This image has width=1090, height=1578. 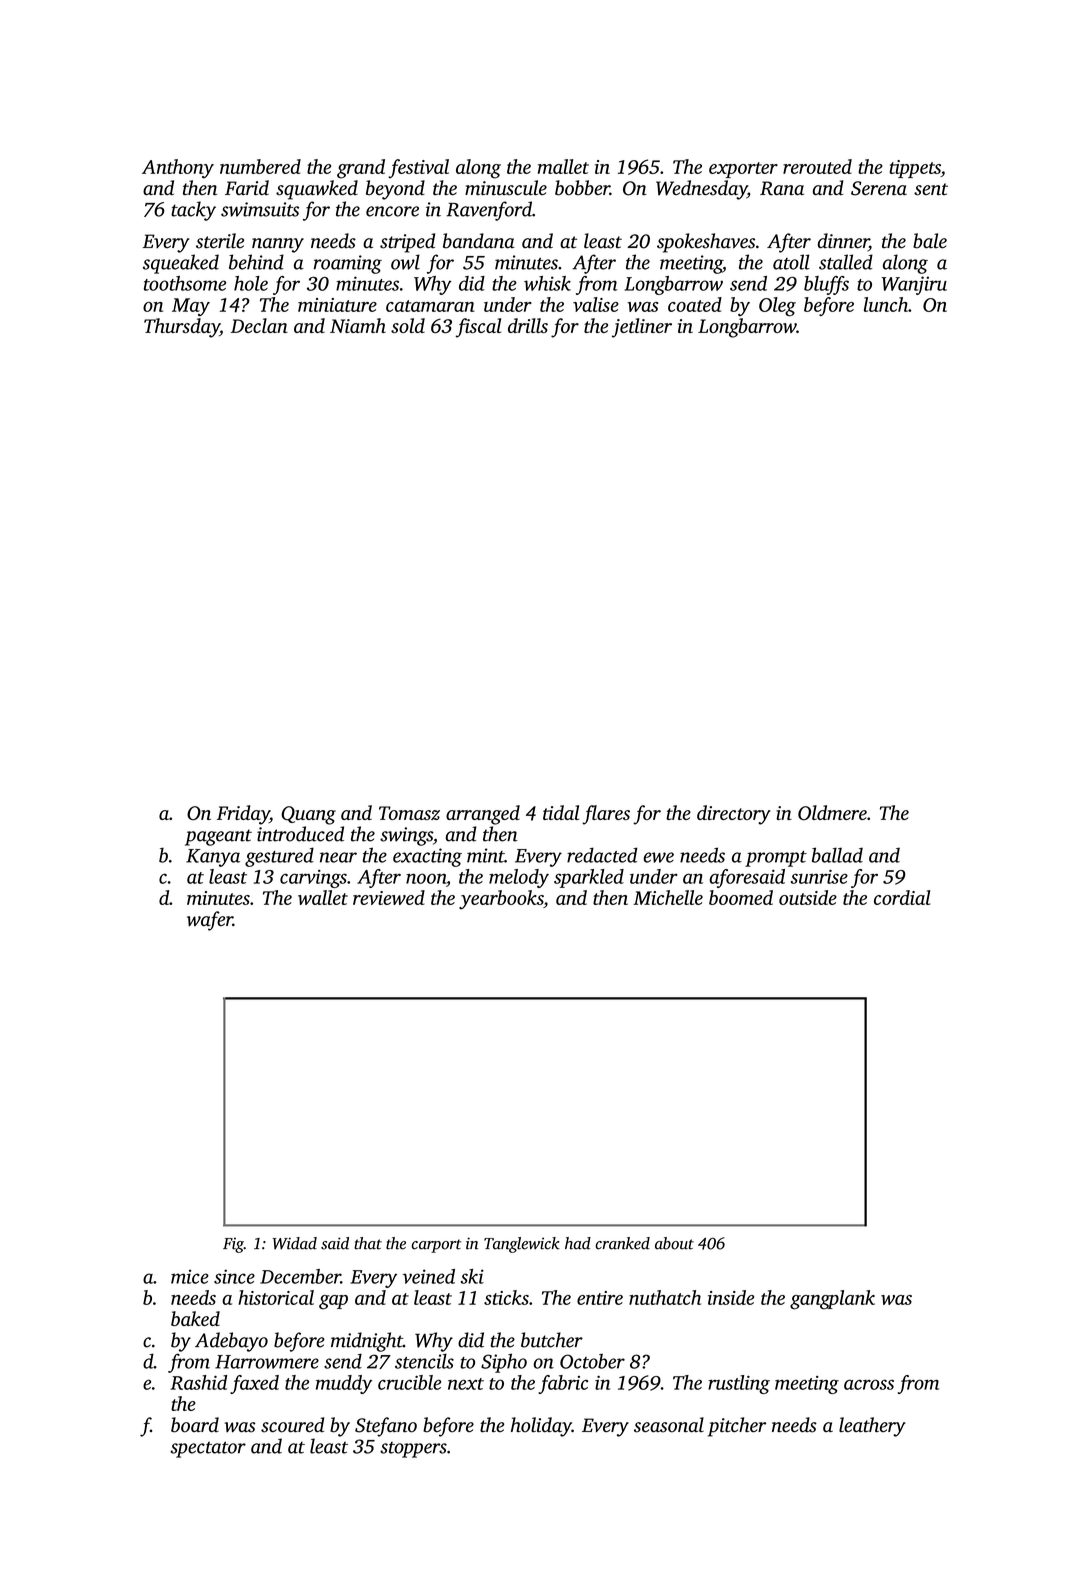 What do you see at coordinates (210, 921) in the image?
I see `wafer` at bounding box center [210, 921].
